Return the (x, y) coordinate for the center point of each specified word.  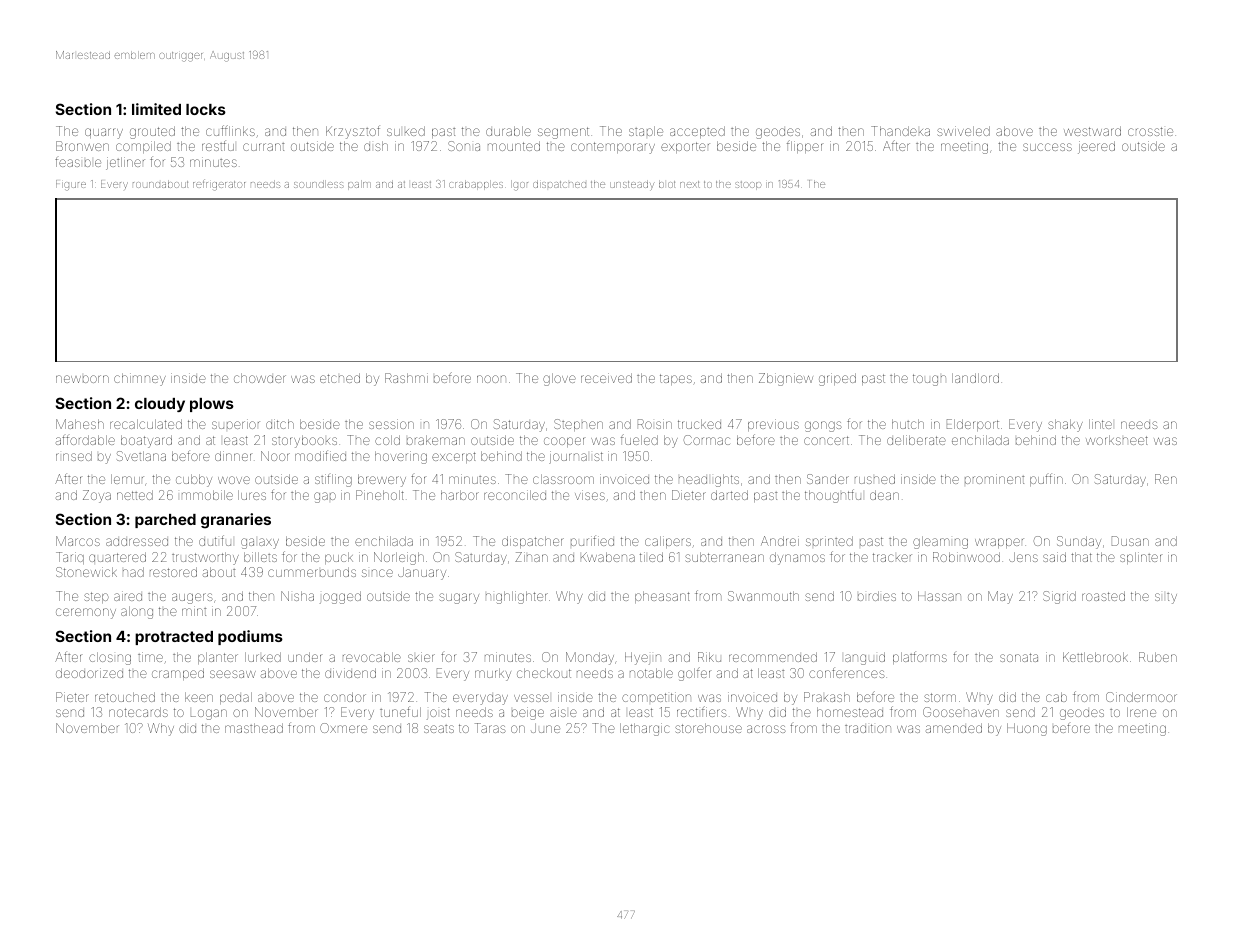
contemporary (613, 148)
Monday (590, 658)
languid (865, 658)
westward (1092, 131)
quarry (104, 133)
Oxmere (343, 728)
